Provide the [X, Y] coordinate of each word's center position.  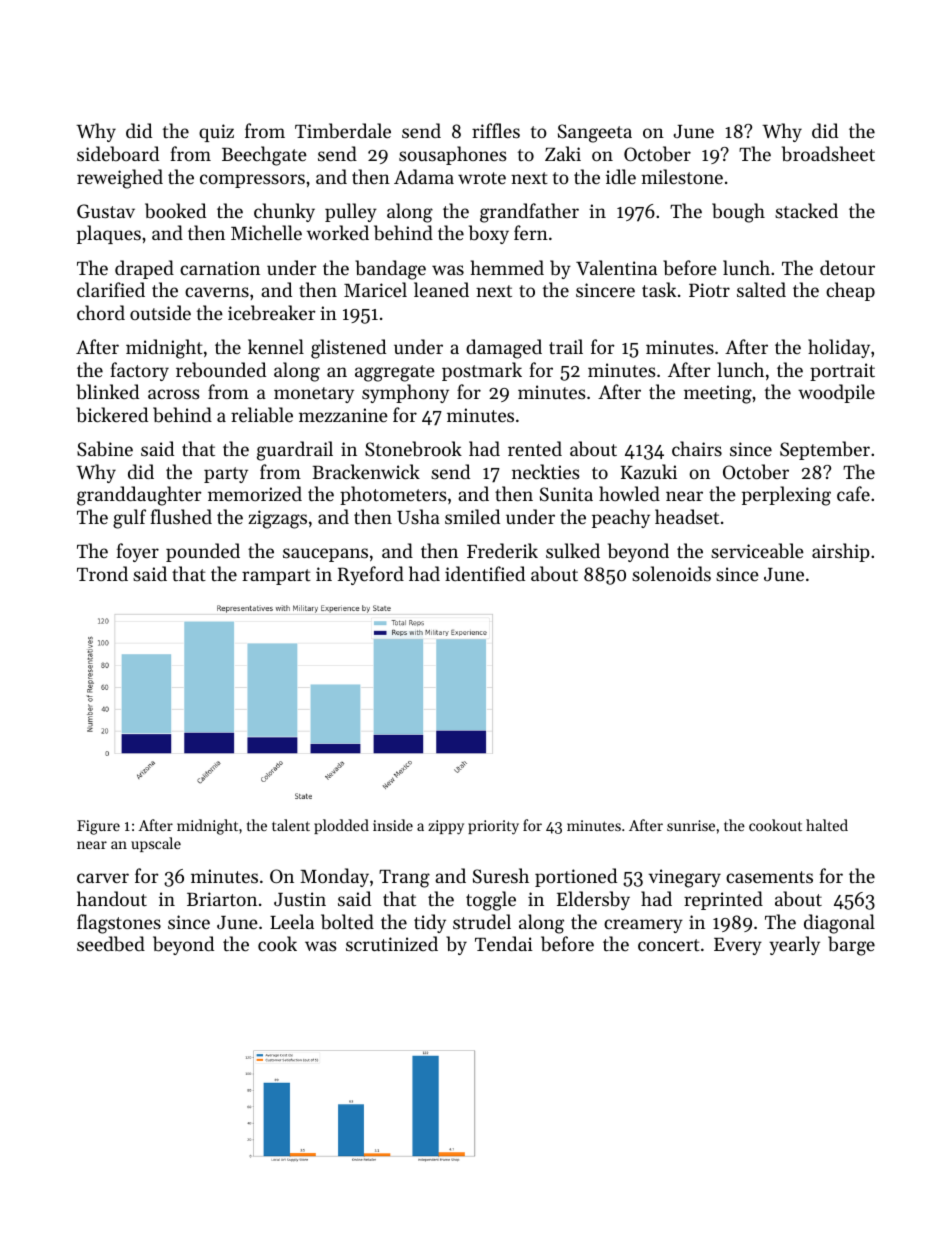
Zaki [563, 153]
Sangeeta [595, 133]
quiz [216, 133]
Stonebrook [413, 449]
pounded [203, 552]
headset [687, 516]
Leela [292, 921]
